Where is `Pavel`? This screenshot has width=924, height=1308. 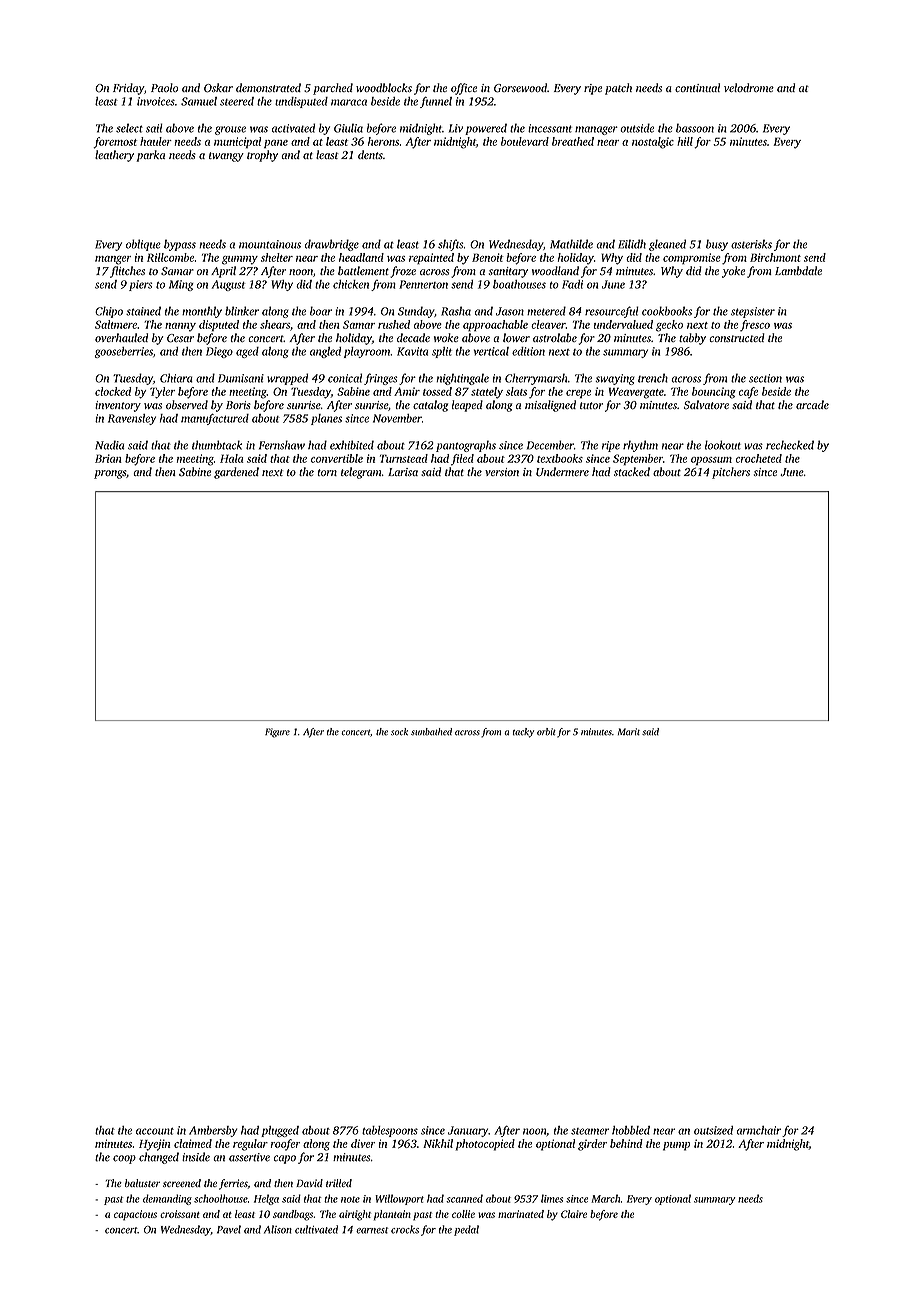
Pavel is located at coordinates (229, 1229).
